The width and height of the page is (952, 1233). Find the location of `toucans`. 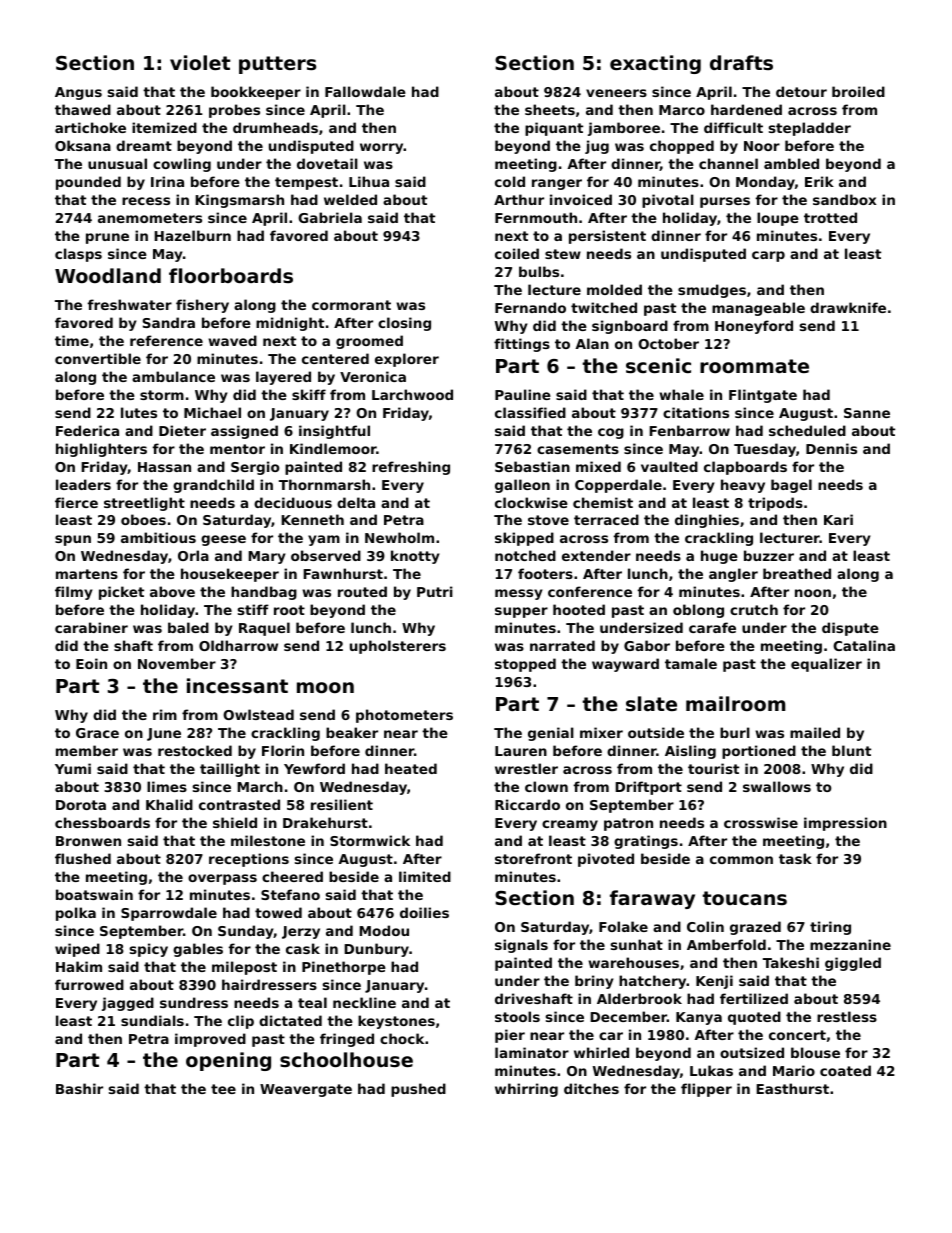

toucans is located at coordinates (744, 898).
